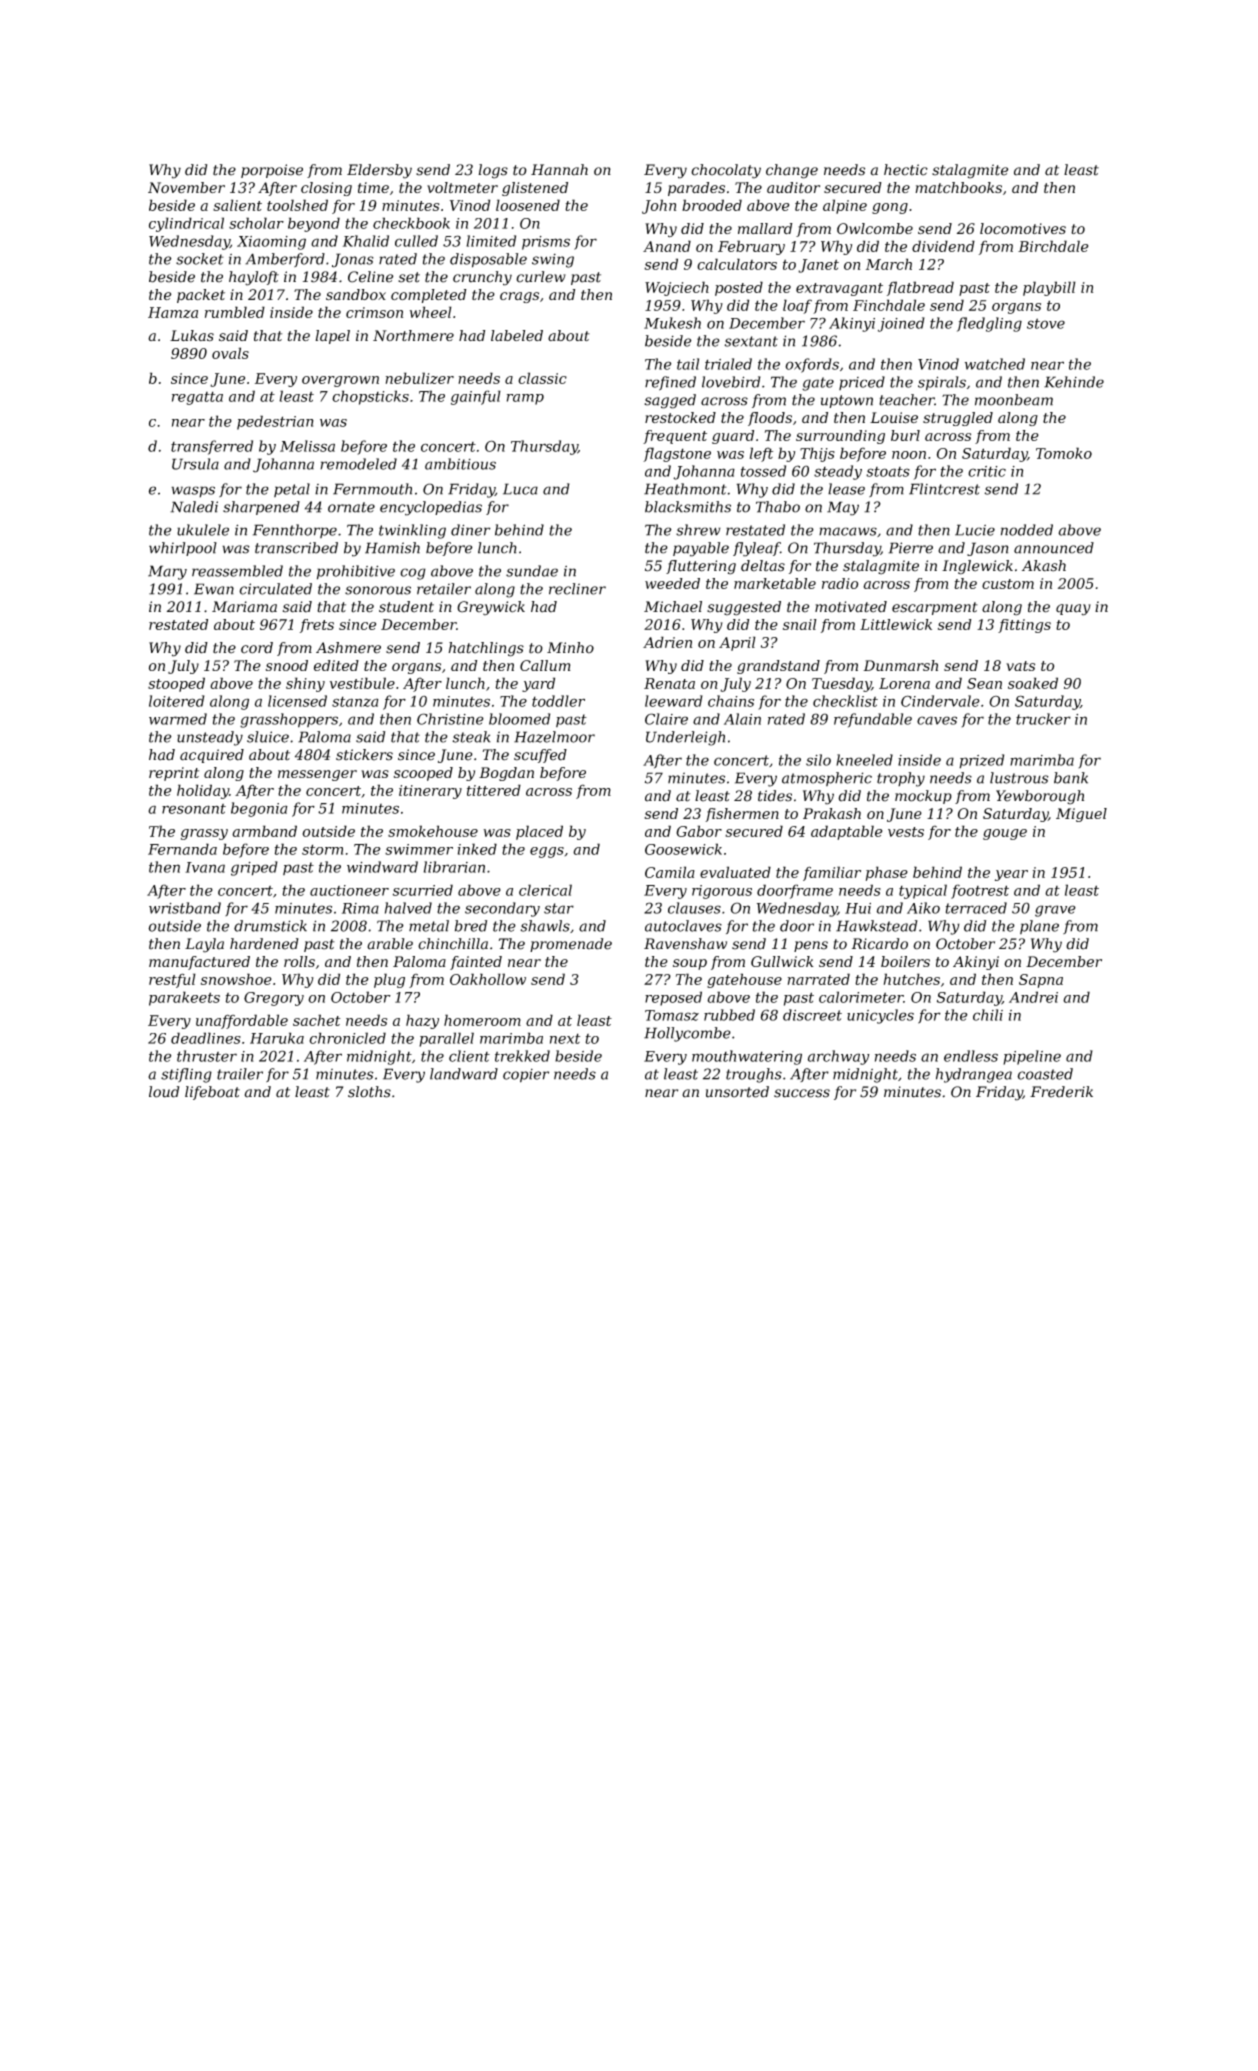 This screenshot has height=2071, width=1258. Describe the element at coordinates (272, 171) in the screenshot. I see `porpoise` at that location.
